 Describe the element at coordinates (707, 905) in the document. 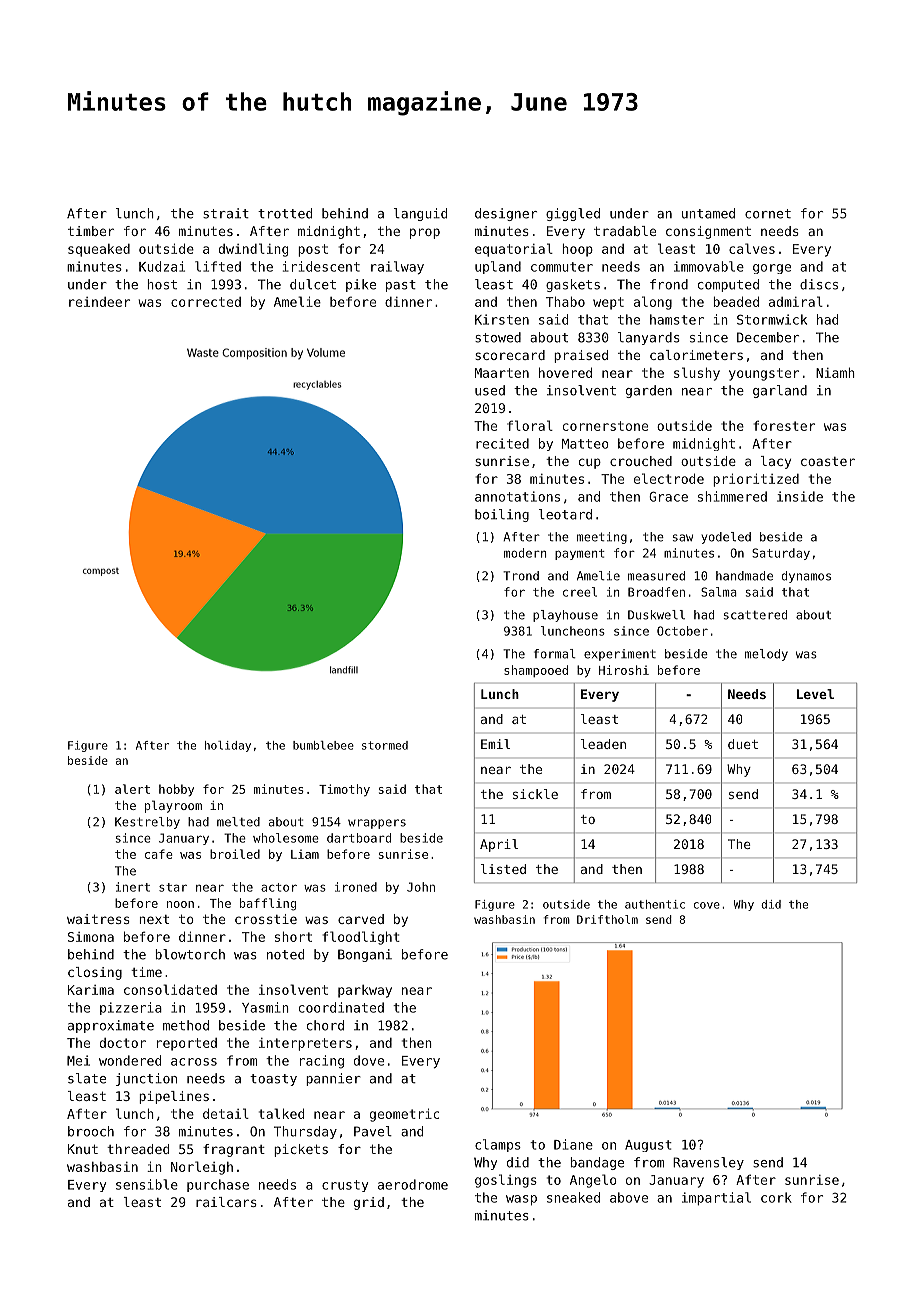

I see `cove` at that location.
